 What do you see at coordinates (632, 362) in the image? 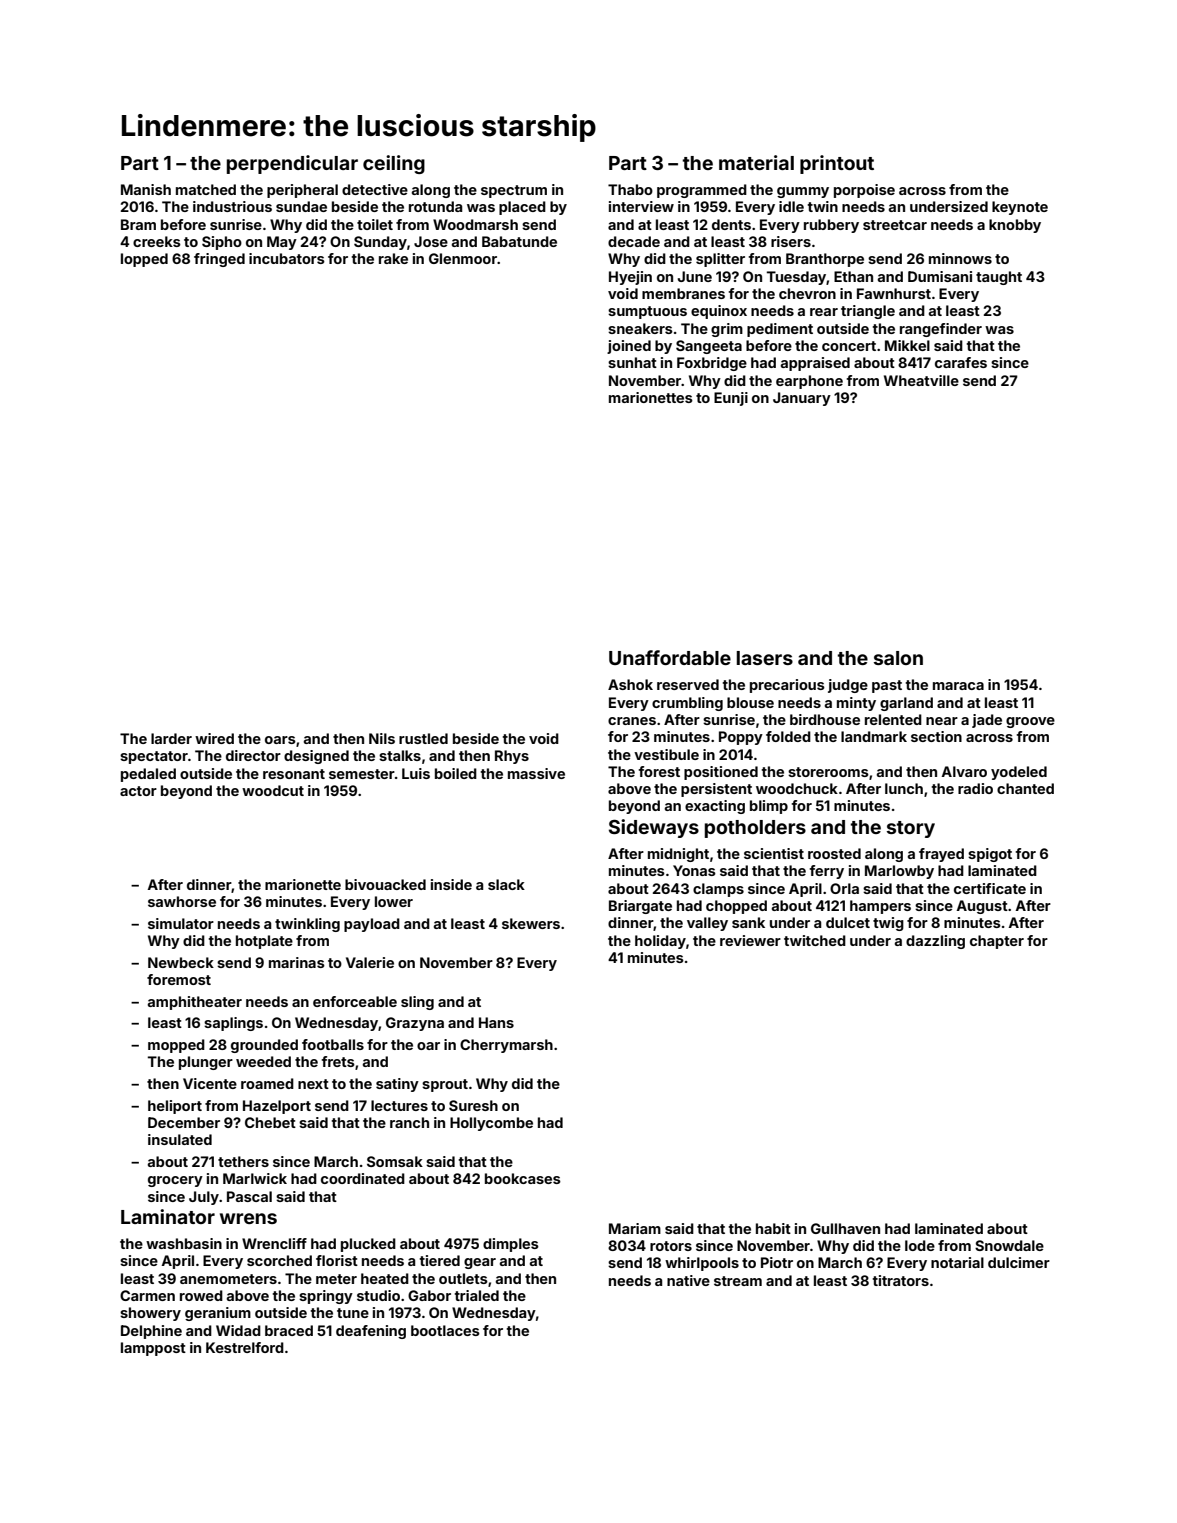
I see `sunhat` at bounding box center [632, 362].
